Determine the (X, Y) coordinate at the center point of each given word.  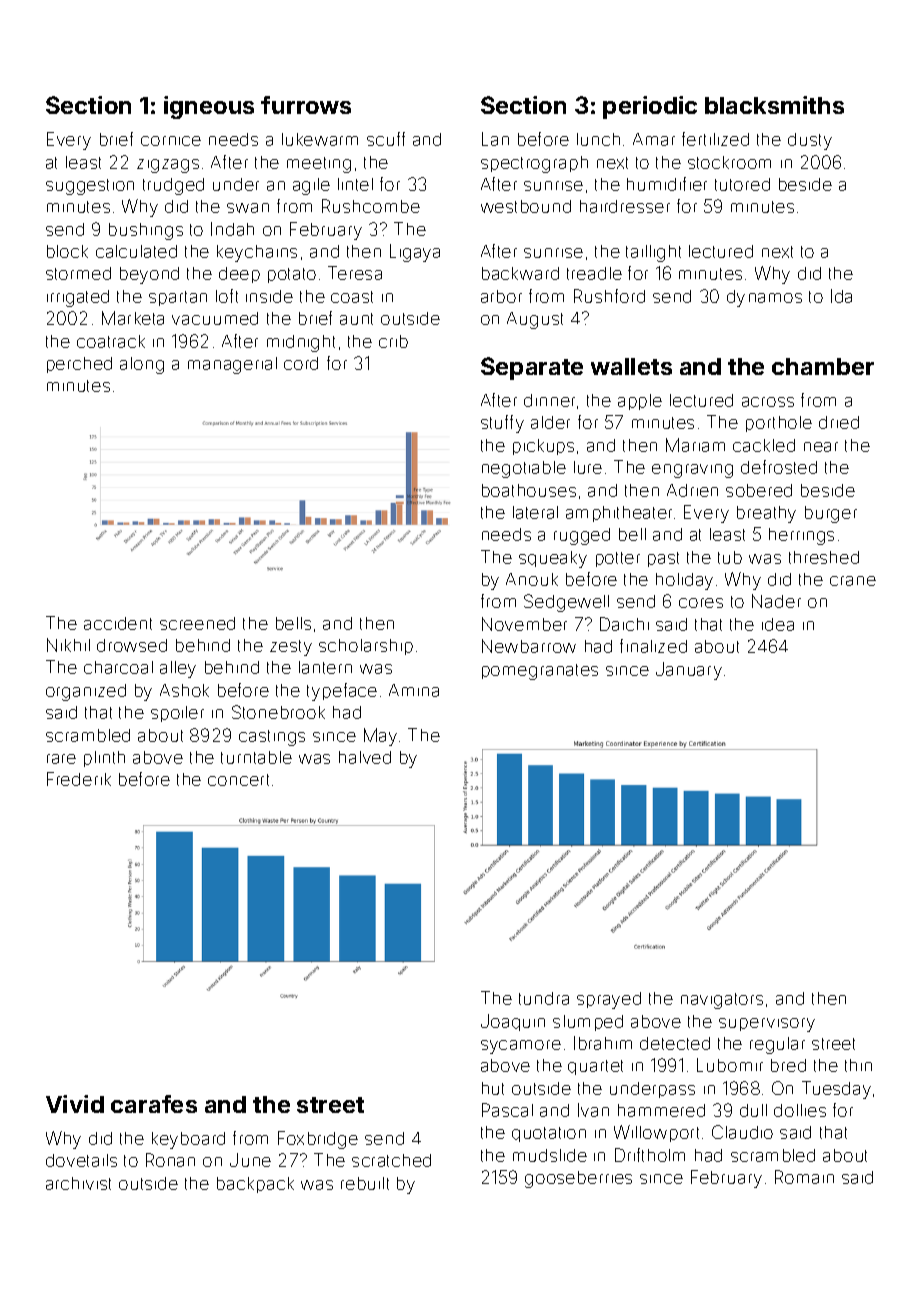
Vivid (75, 1104)
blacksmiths (774, 105)
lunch (598, 139)
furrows (306, 105)
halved (365, 757)
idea (778, 624)
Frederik (79, 779)
